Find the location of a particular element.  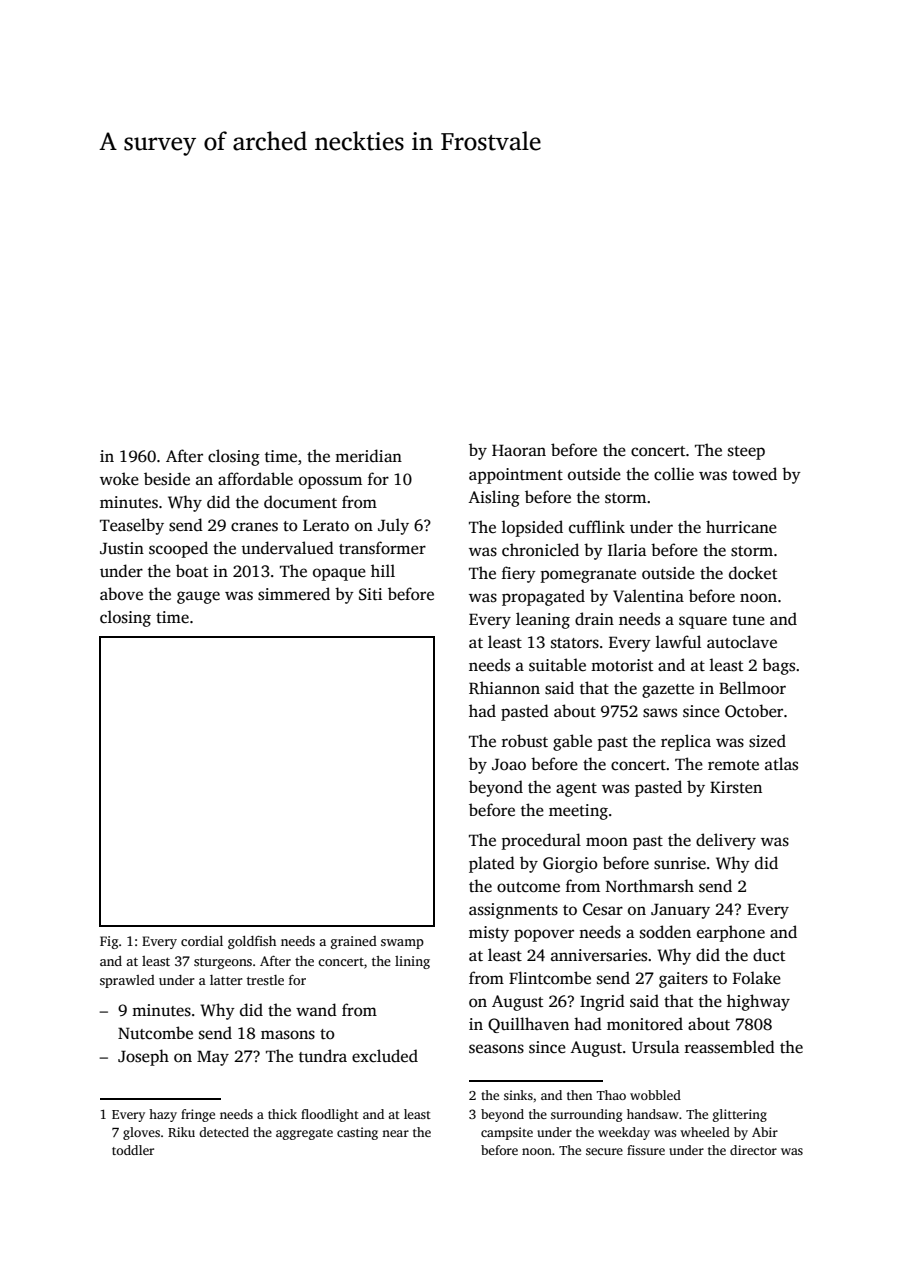

toddler is located at coordinates (133, 1150).
